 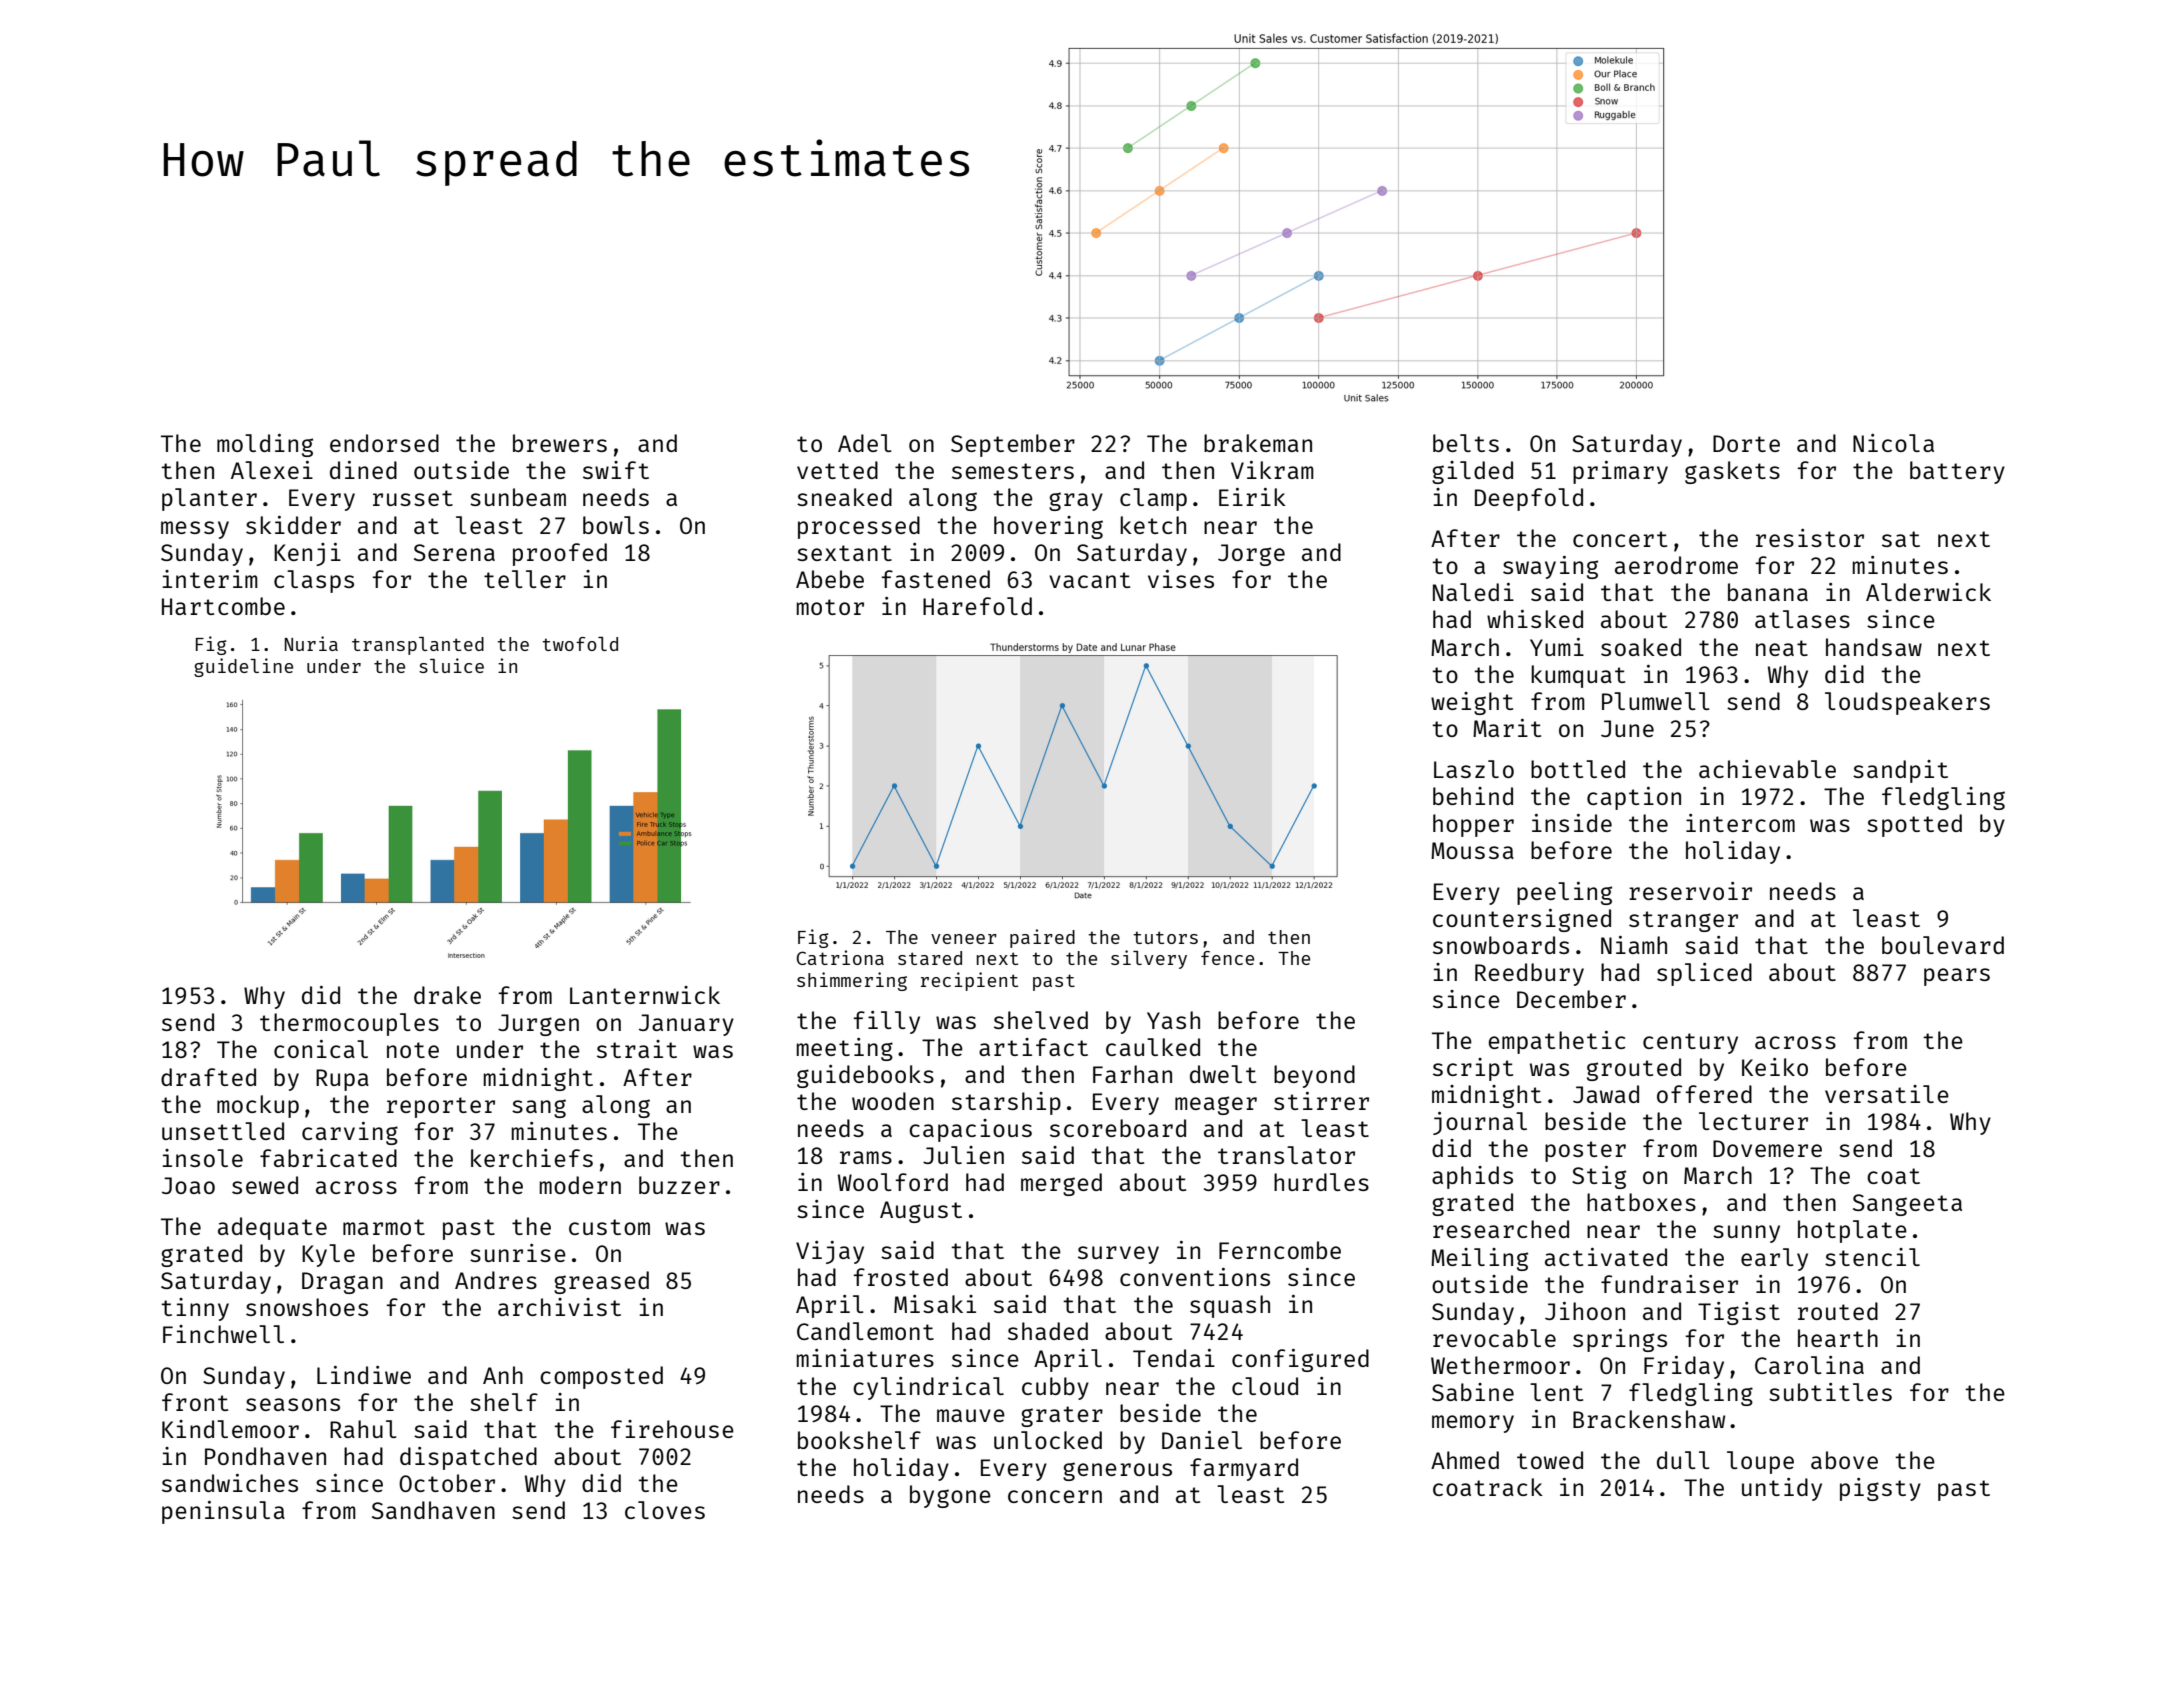 What do you see at coordinates (468, 1458) in the screenshot?
I see `dispatched` at bounding box center [468, 1458].
